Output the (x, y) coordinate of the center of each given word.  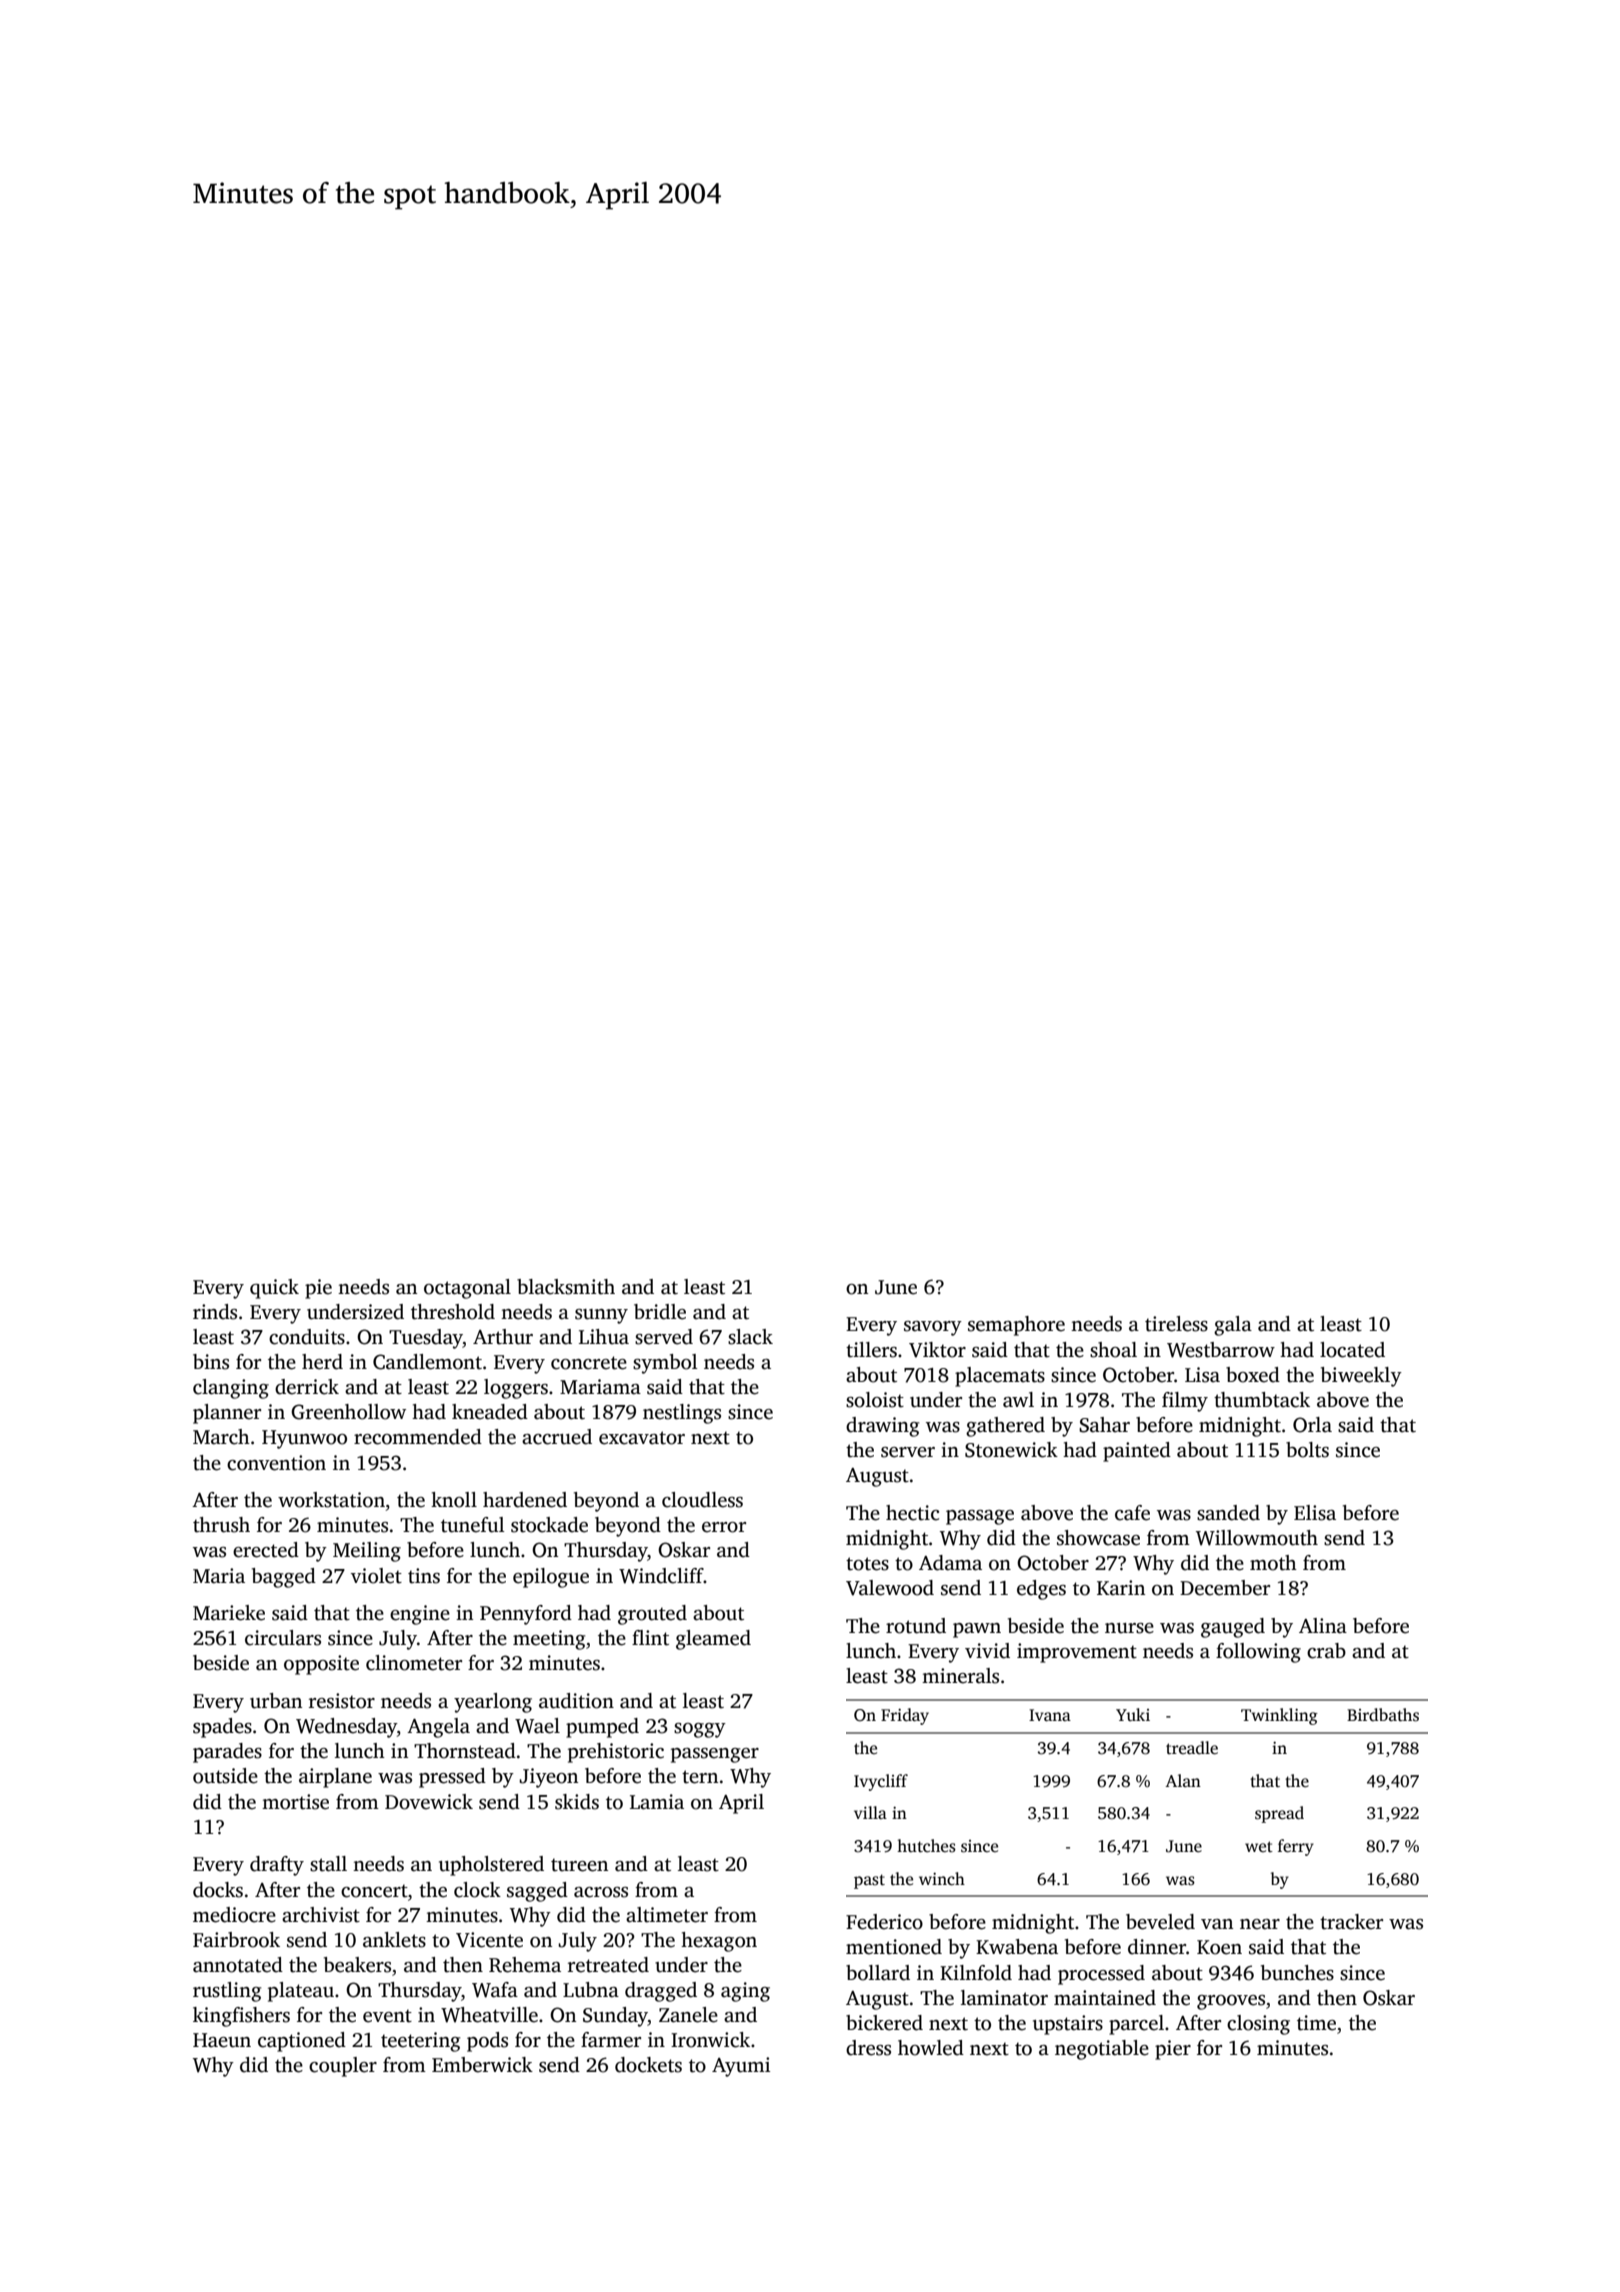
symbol (665, 1364)
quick (274, 1289)
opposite (321, 1665)
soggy (700, 1730)
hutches (926, 1846)
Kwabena (1017, 1947)
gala (1233, 1326)
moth (1273, 1563)
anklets (394, 1940)
